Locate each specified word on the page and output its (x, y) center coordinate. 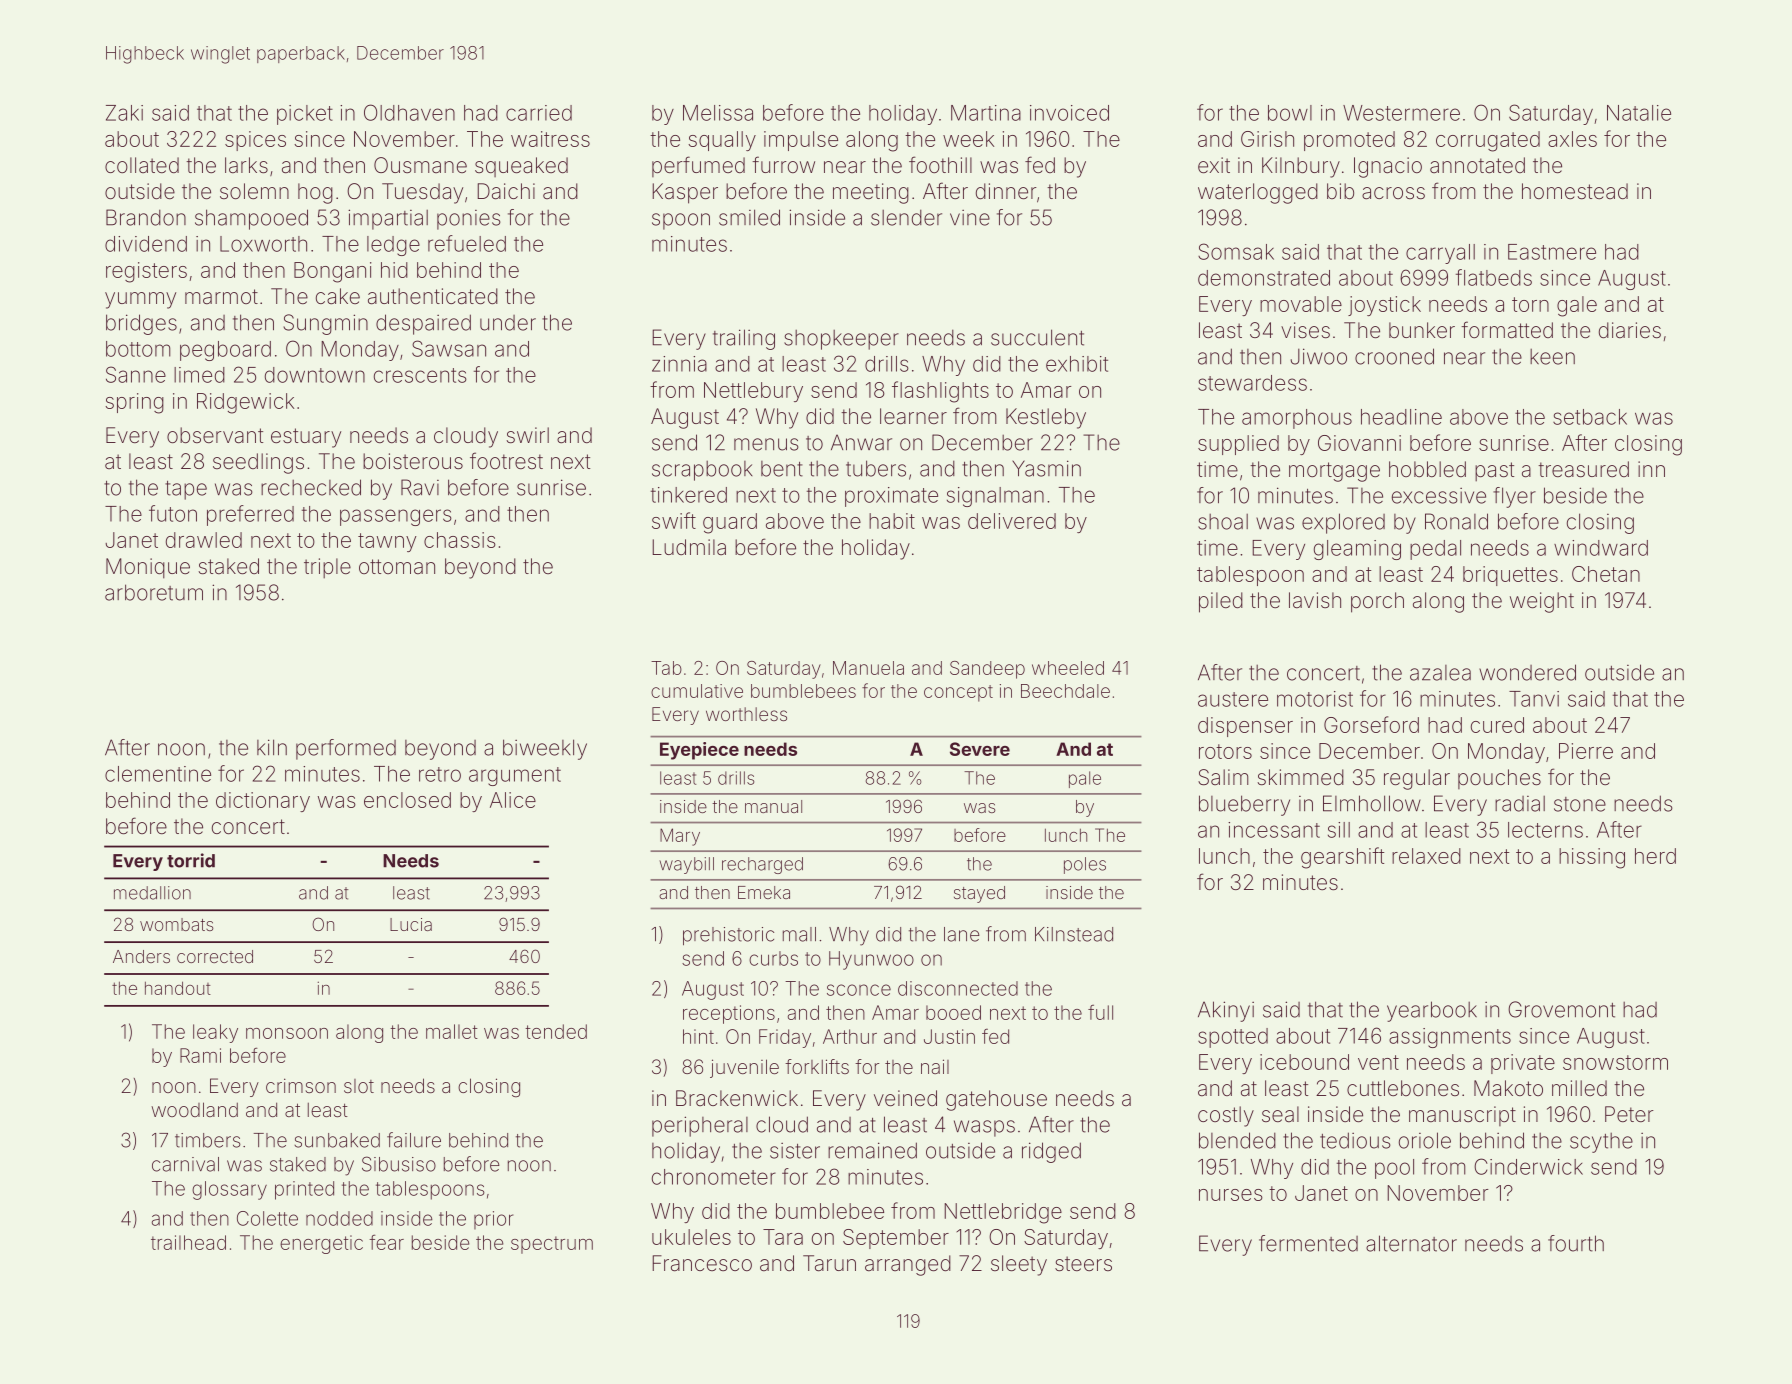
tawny (387, 542)
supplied (1238, 445)
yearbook (1432, 1011)
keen (1552, 357)
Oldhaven (409, 112)
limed (199, 375)
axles (1572, 139)
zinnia (679, 364)
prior (493, 1220)
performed (346, 749)
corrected (215, 956)
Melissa (718, 113)
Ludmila (689, 547)
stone (1580, 804)
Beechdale (1065, 691)
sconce (859, 990)
